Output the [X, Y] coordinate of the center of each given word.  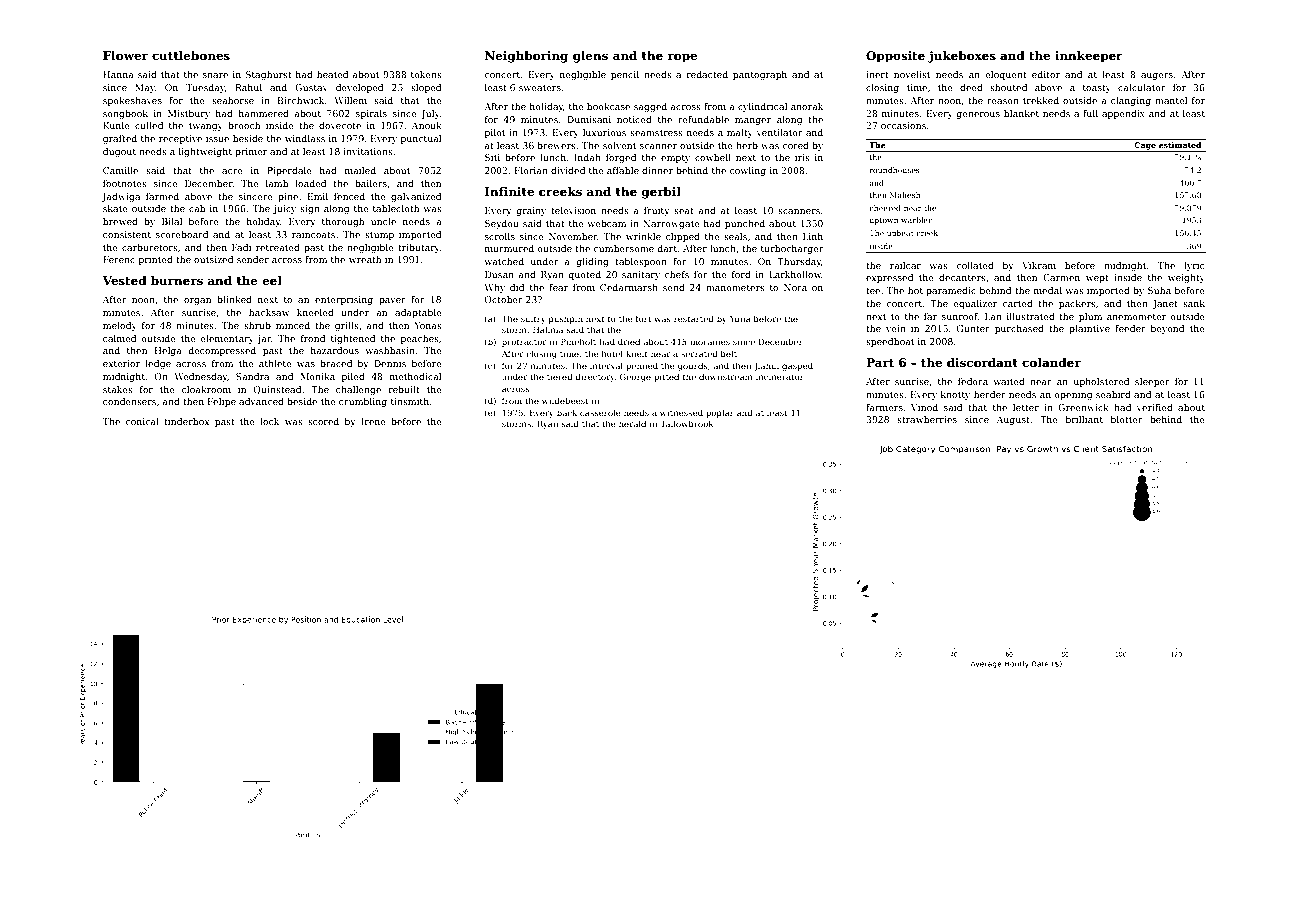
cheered [885, 208]
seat [684, 211]
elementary [227, 339]
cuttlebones [191, 55]
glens [590, 57]
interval [606, 365]
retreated [278, 247]
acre [232, 171]
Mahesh [905, 195]
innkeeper [1089, 57]
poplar [720, 413]
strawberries [927, 419]
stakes [118, 389]
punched [745, 224]
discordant [982, 362]
